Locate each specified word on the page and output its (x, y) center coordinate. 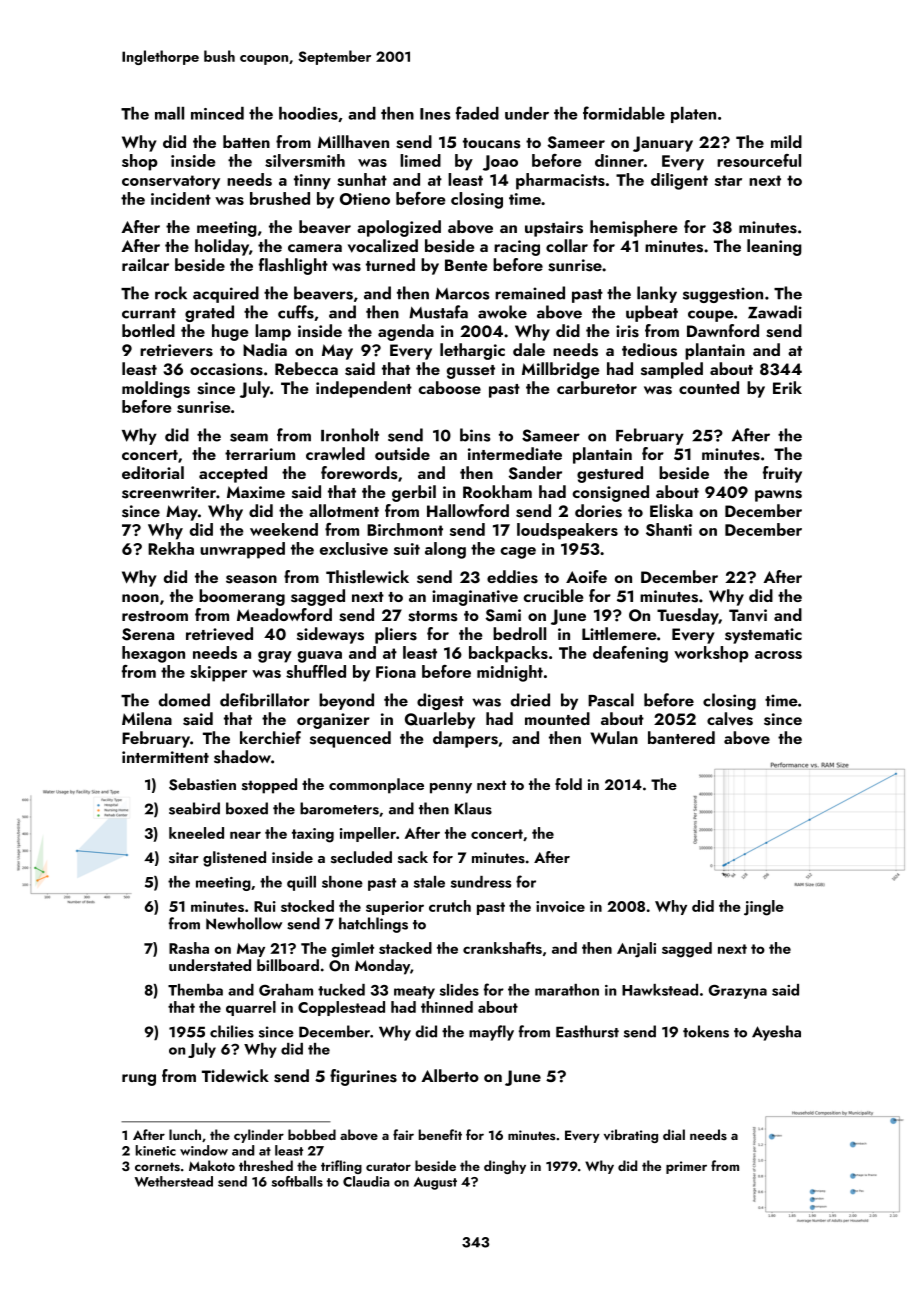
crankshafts (502, 948)
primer (686, 1167)
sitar (184, 858)
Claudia (366, 1181)
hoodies (308, 113)
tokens (706, 1031)
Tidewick (235, 1075)
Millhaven (353, 142)
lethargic (472, 351)
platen (693, 115)
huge (230, 332)
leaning (774, 247)
